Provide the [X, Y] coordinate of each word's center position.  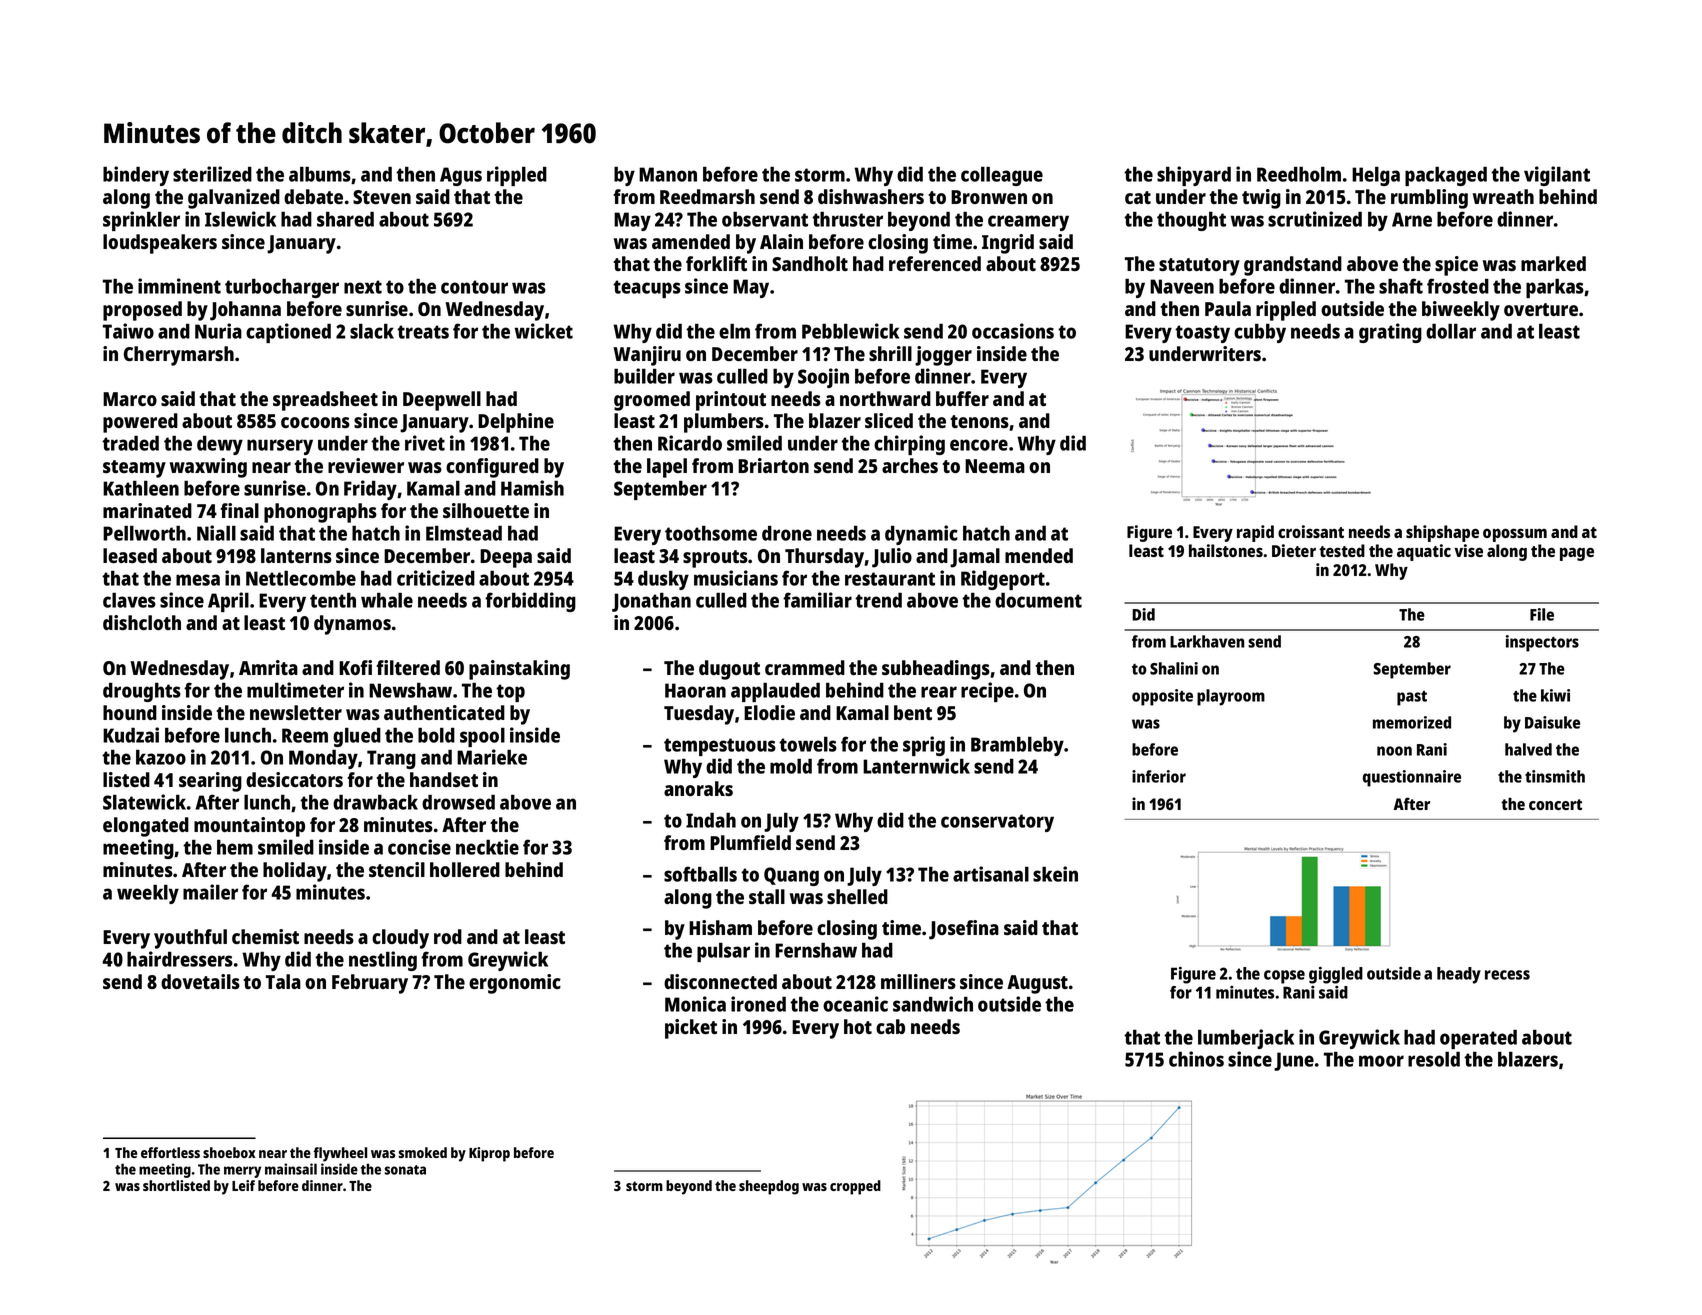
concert [1555, 804]
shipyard [1194, 176]
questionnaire [1412, 778]
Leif [243, 1185]
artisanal [991, 874]
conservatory [997, 823]
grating [1390, 333]
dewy [220, 445]
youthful [190, 939]
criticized [436, 578]
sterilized [212, 174]
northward [885, 398]
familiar [817, 600]
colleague [1002, 176]
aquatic [1424, 552]
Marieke [492, 757]
